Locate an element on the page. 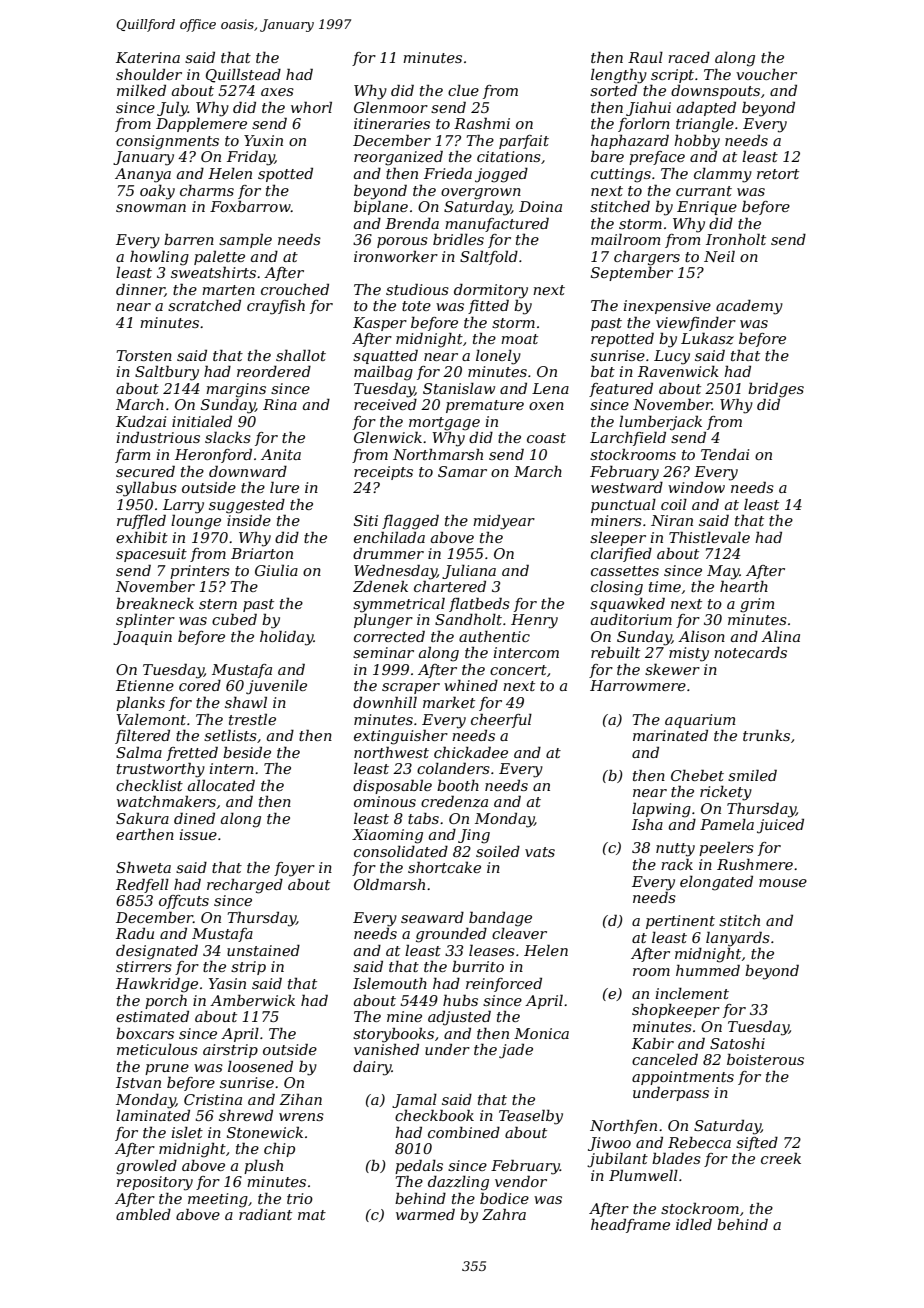  ironworker is located at coordinates (396, 256).
